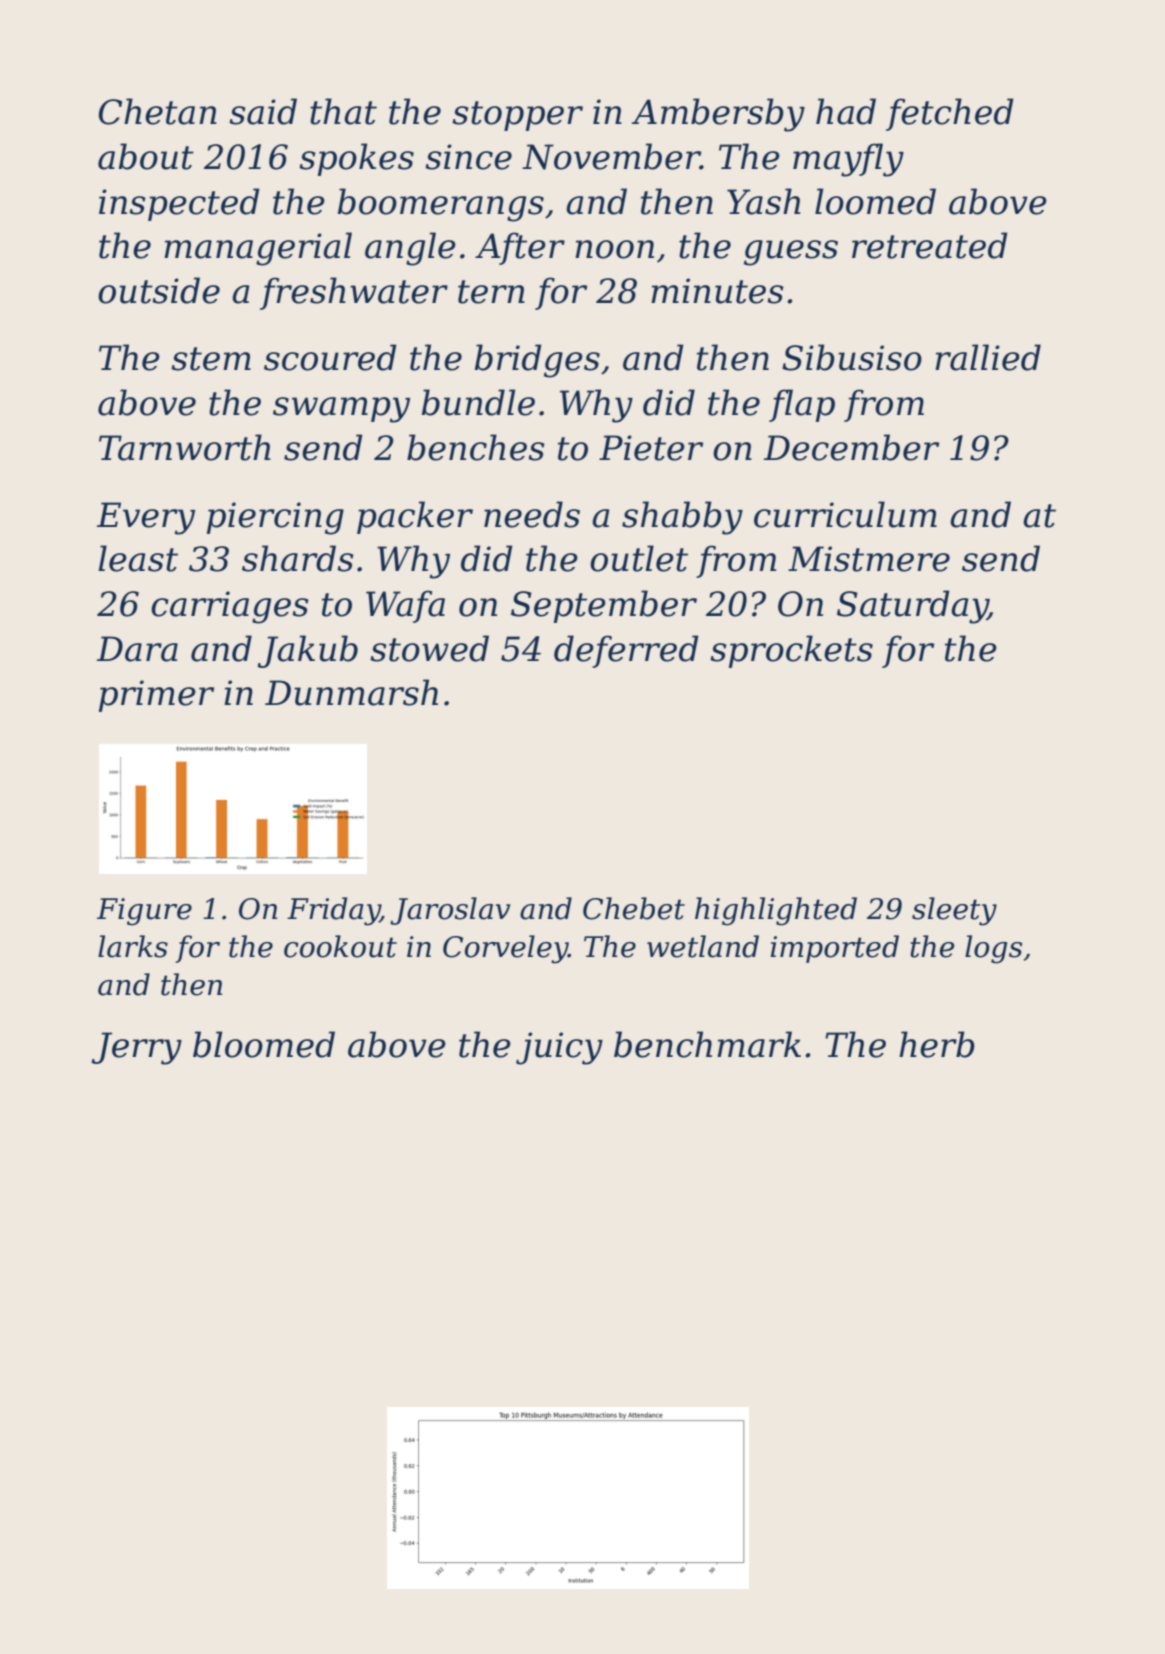 The image size is (1165, 1654). What do you see at coordinates (297, 558) in the screenshot?
I see `shards` at bounding box center [297, 558].
